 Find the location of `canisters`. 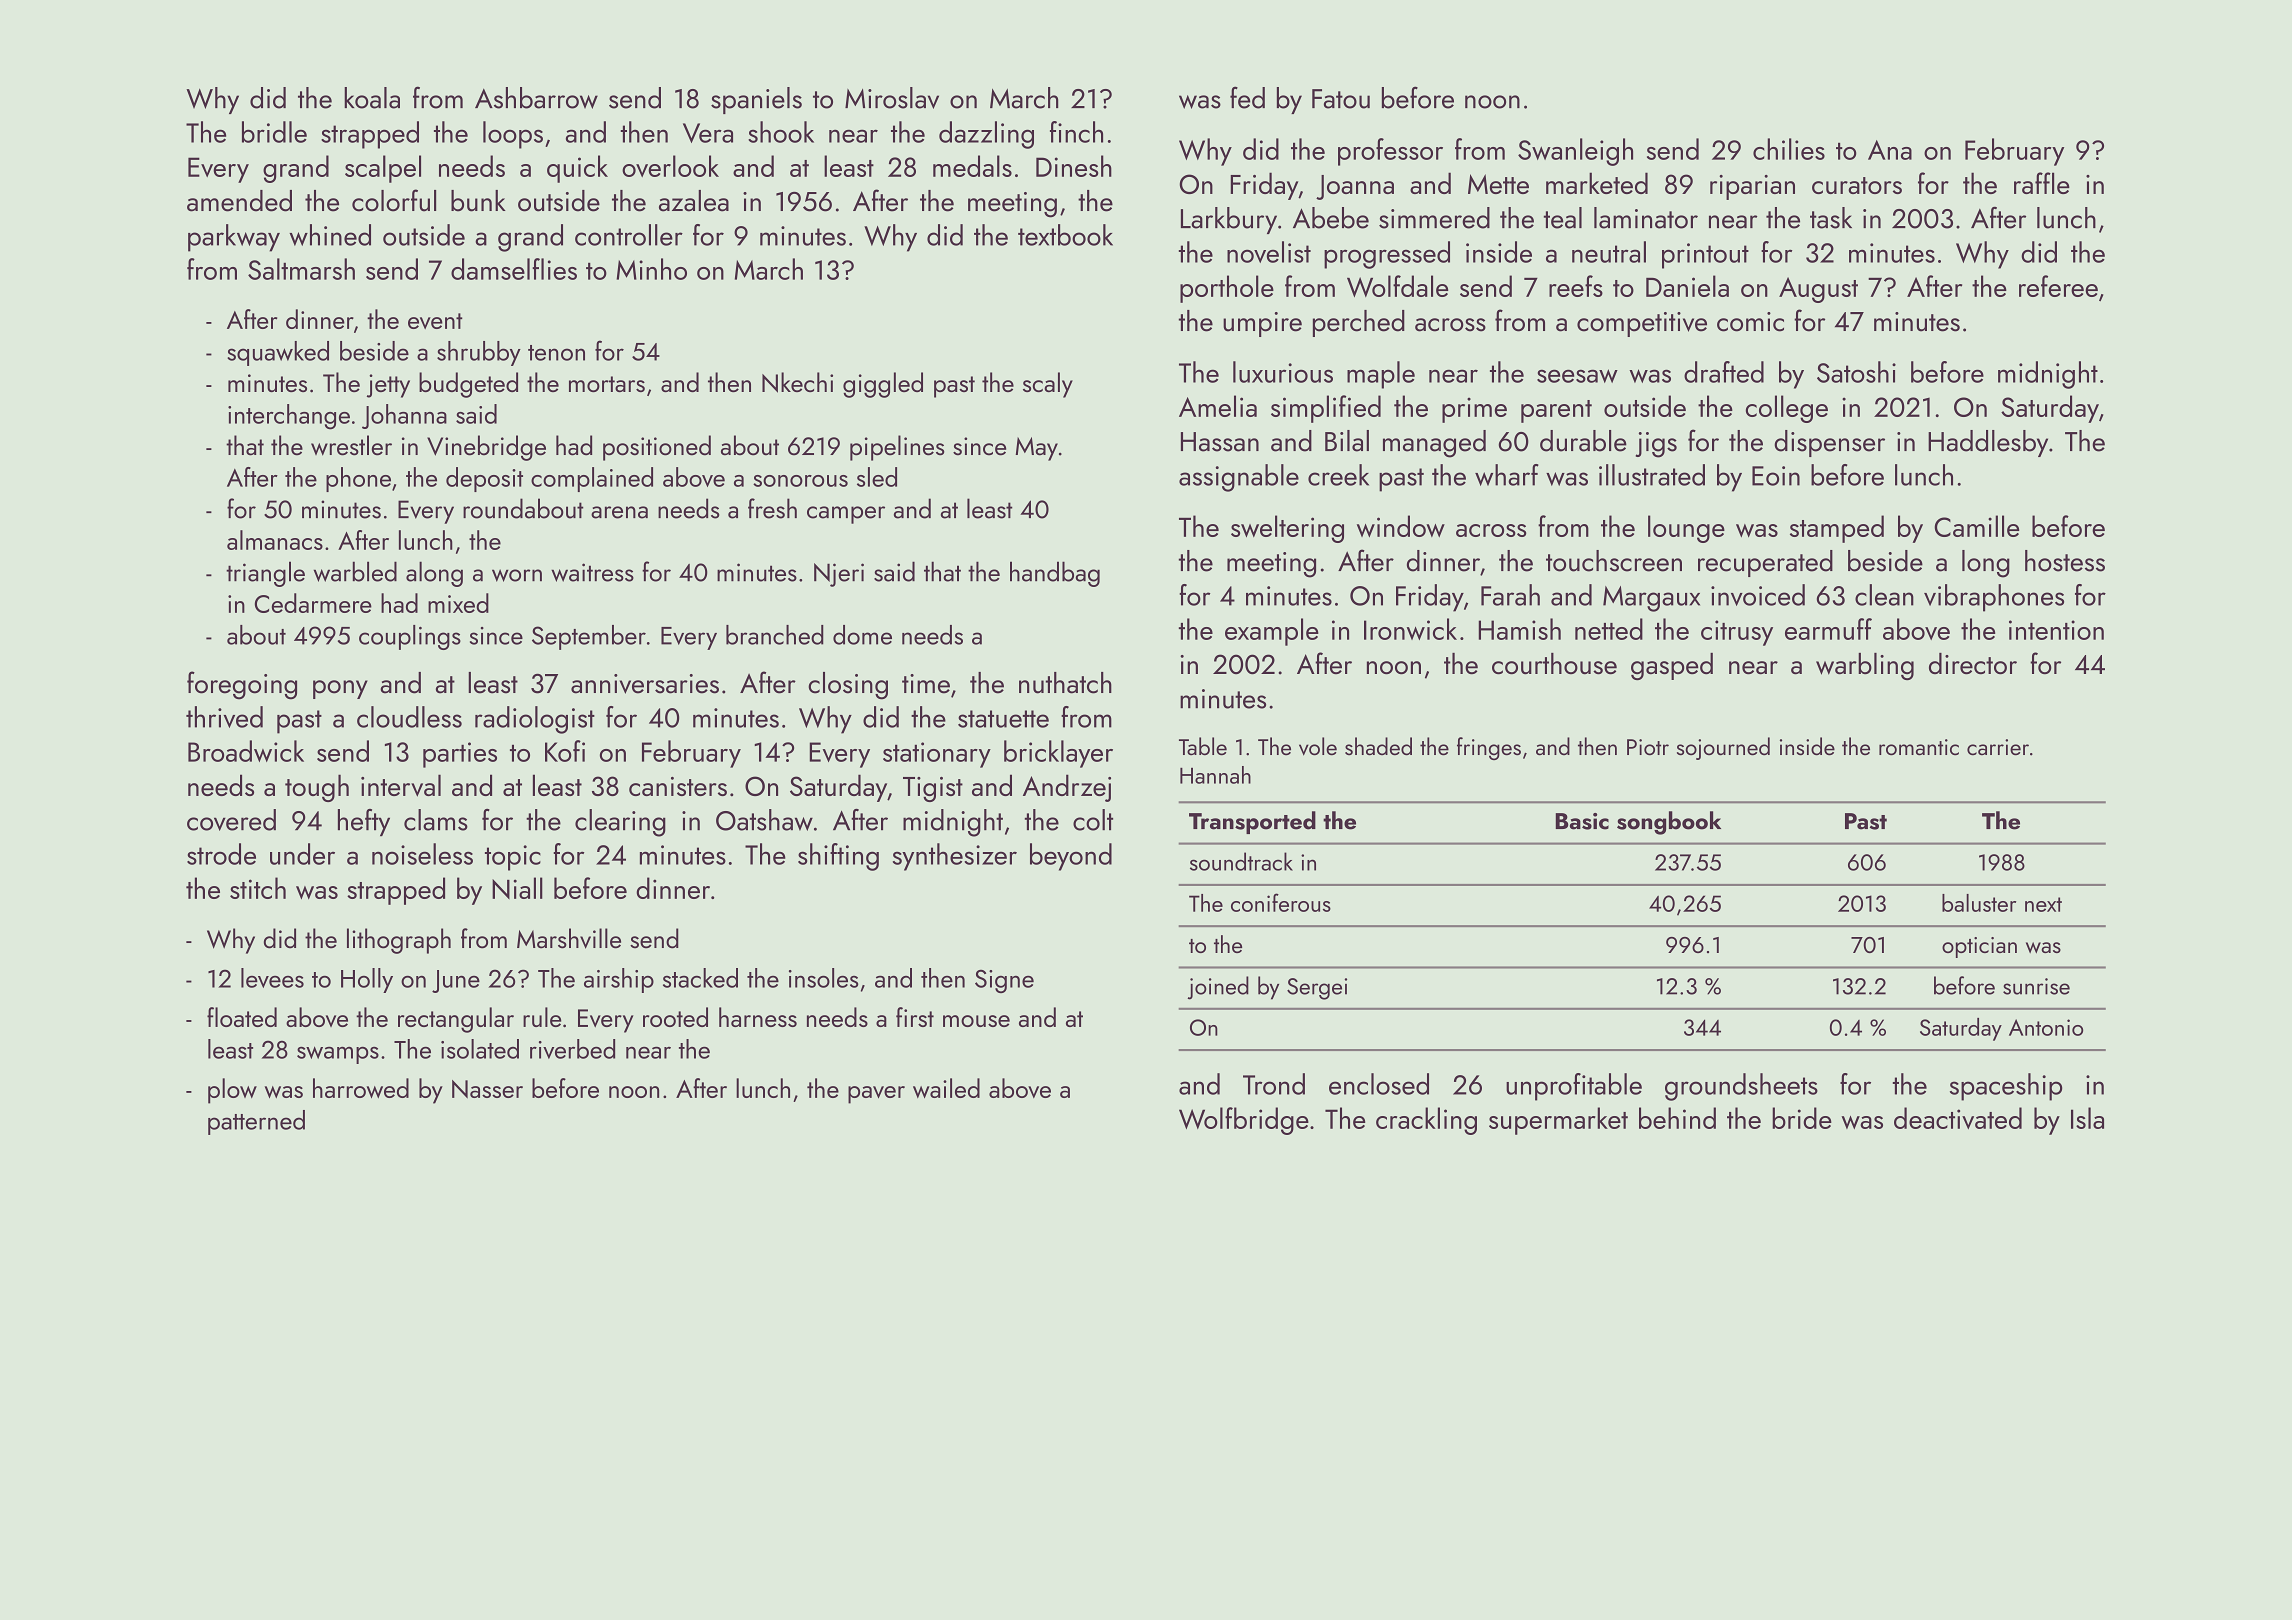

canisters is located at coordinates (678, 786).
